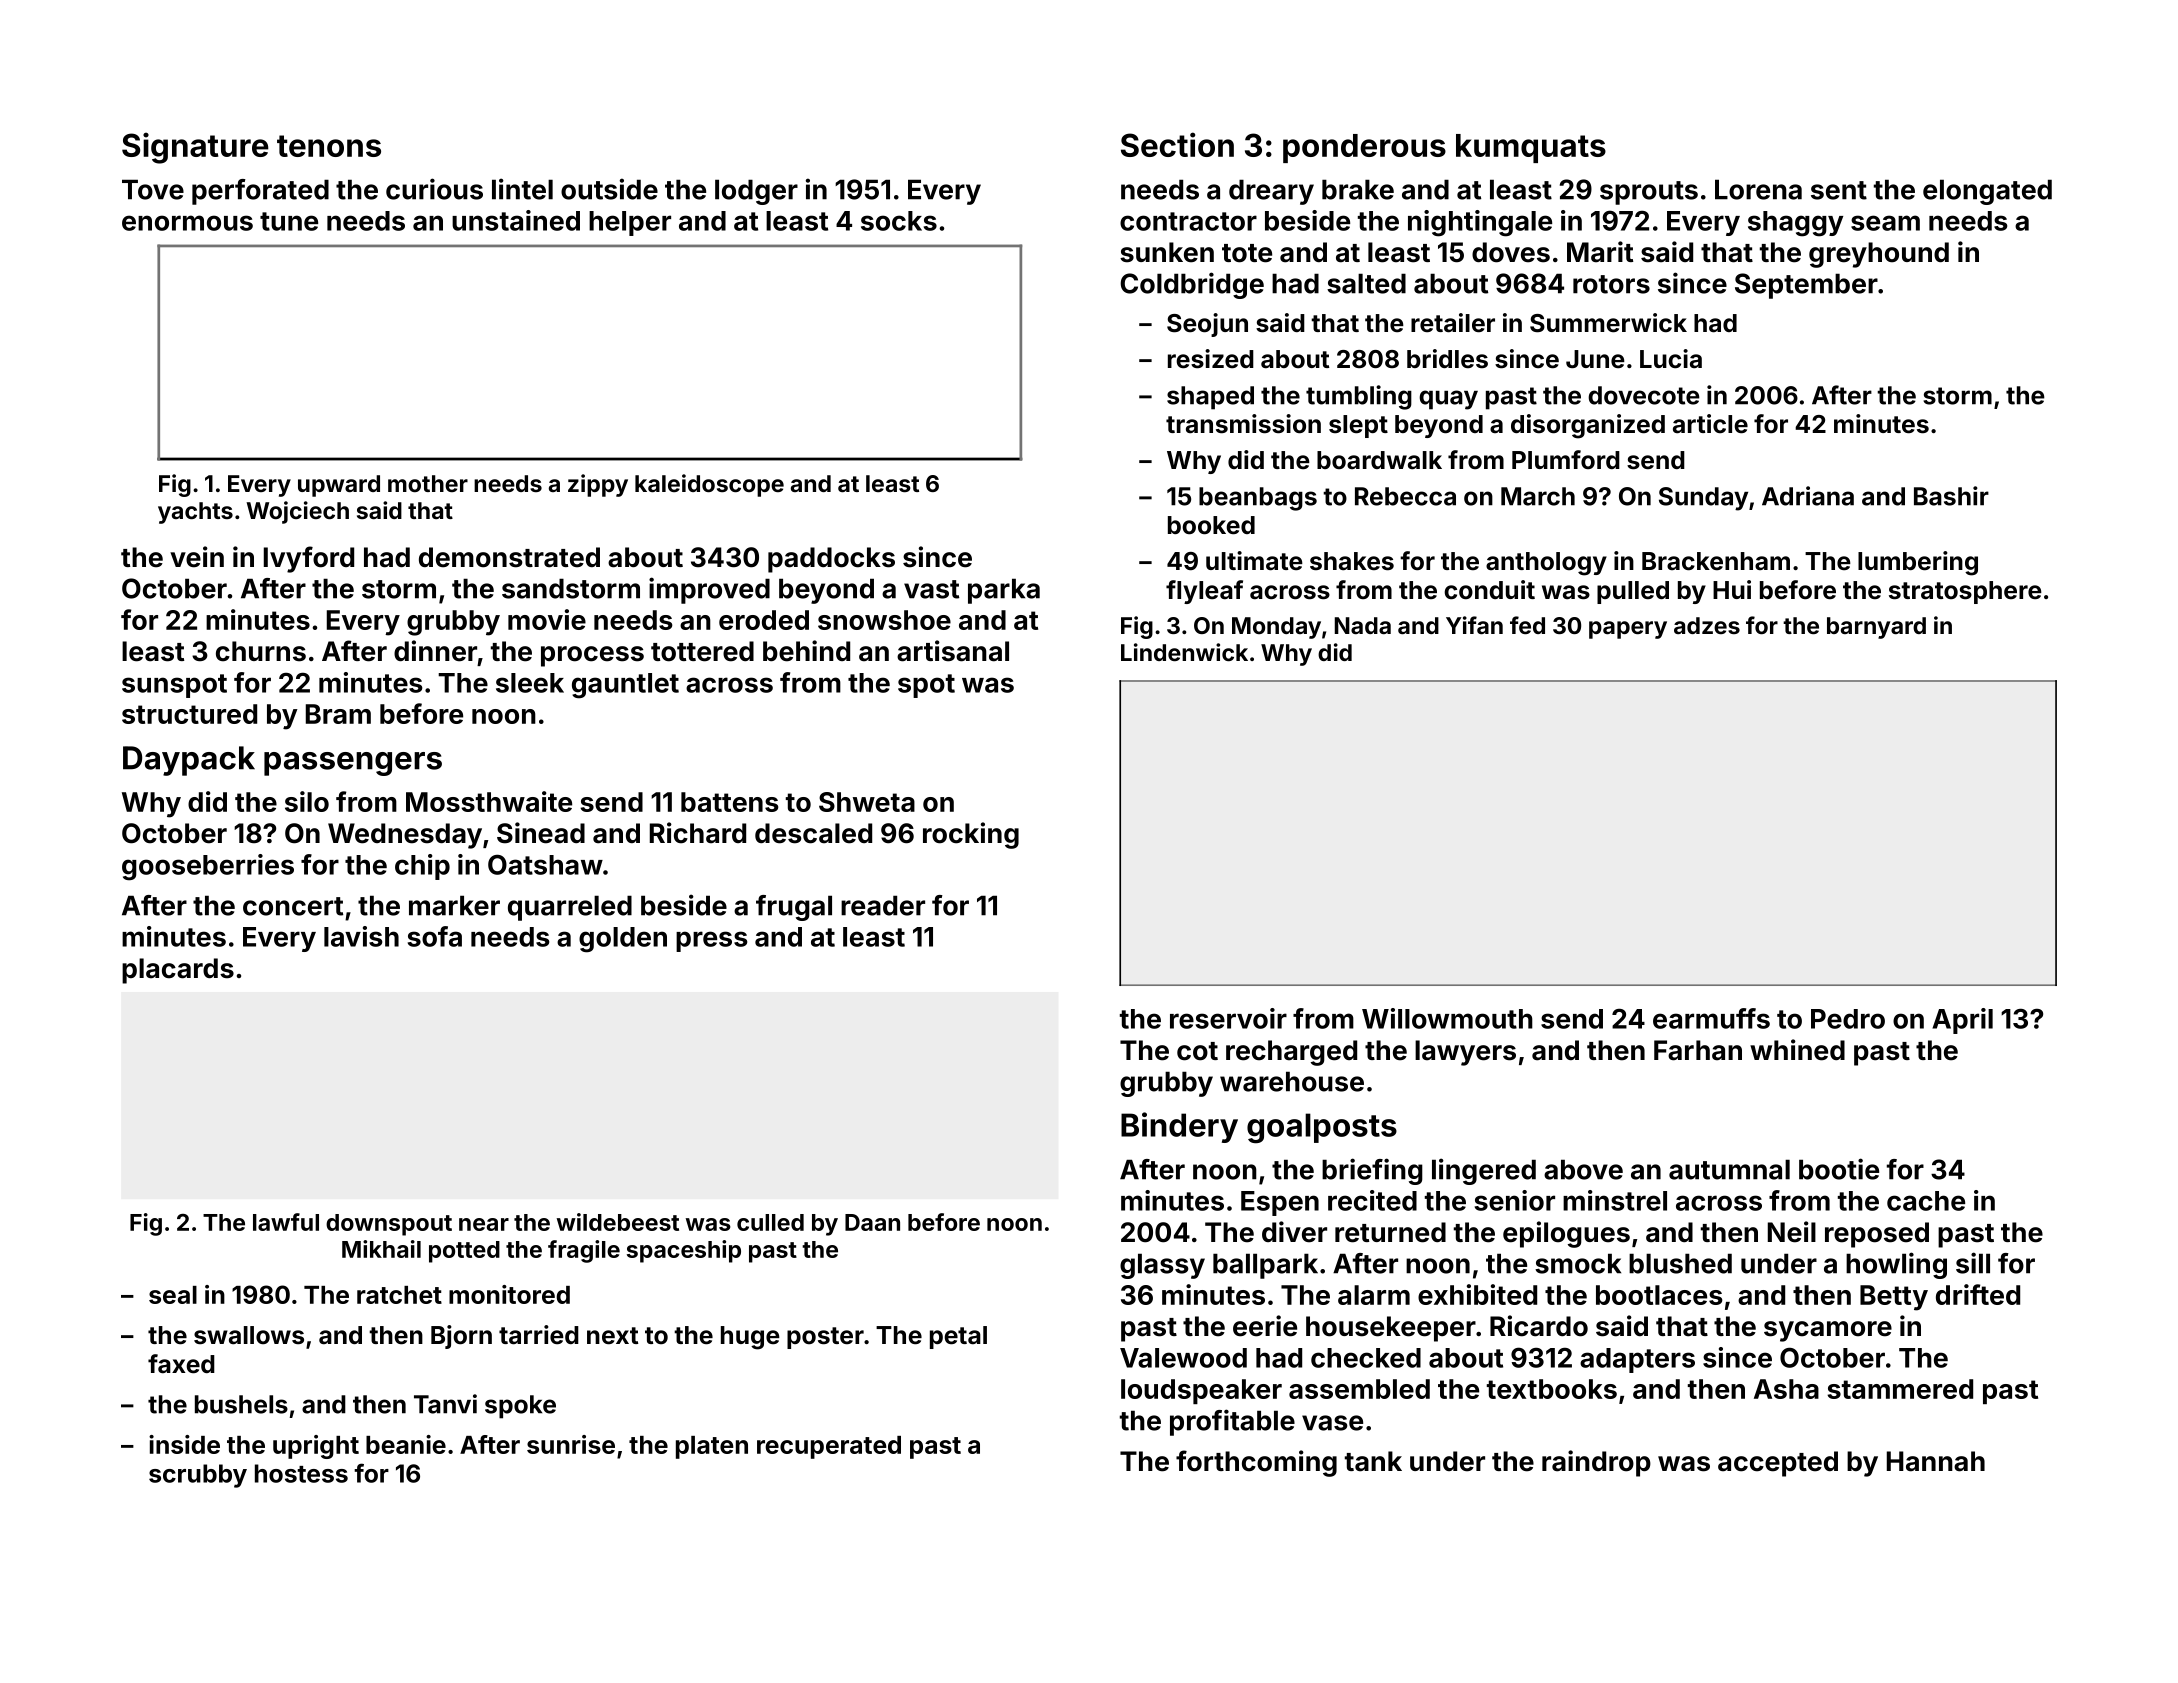  Describe the element at coordinates (899, 221) in the document. I see `socks` at that location.
